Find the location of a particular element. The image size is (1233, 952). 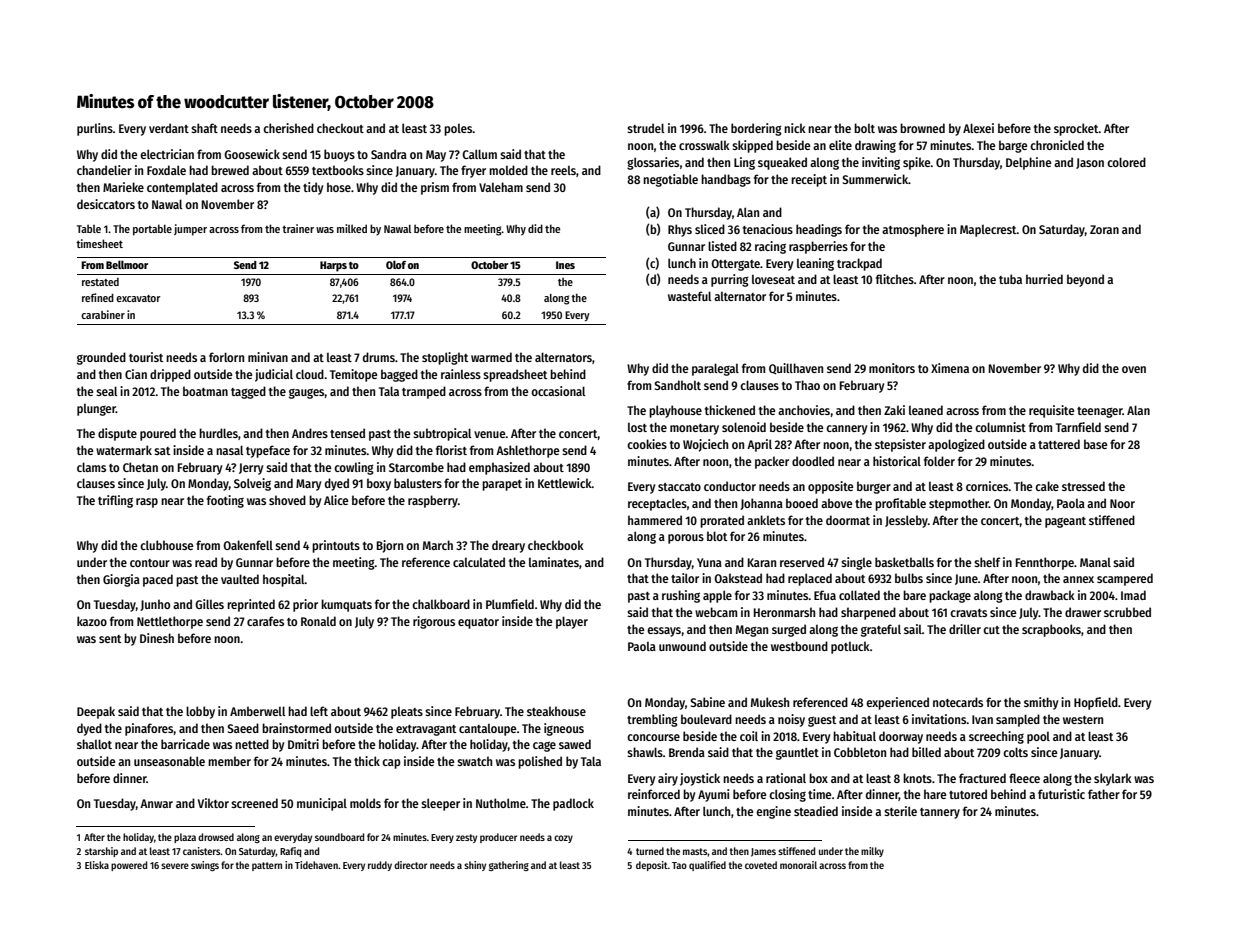

Eliska is located at coordinates (97, 865).
